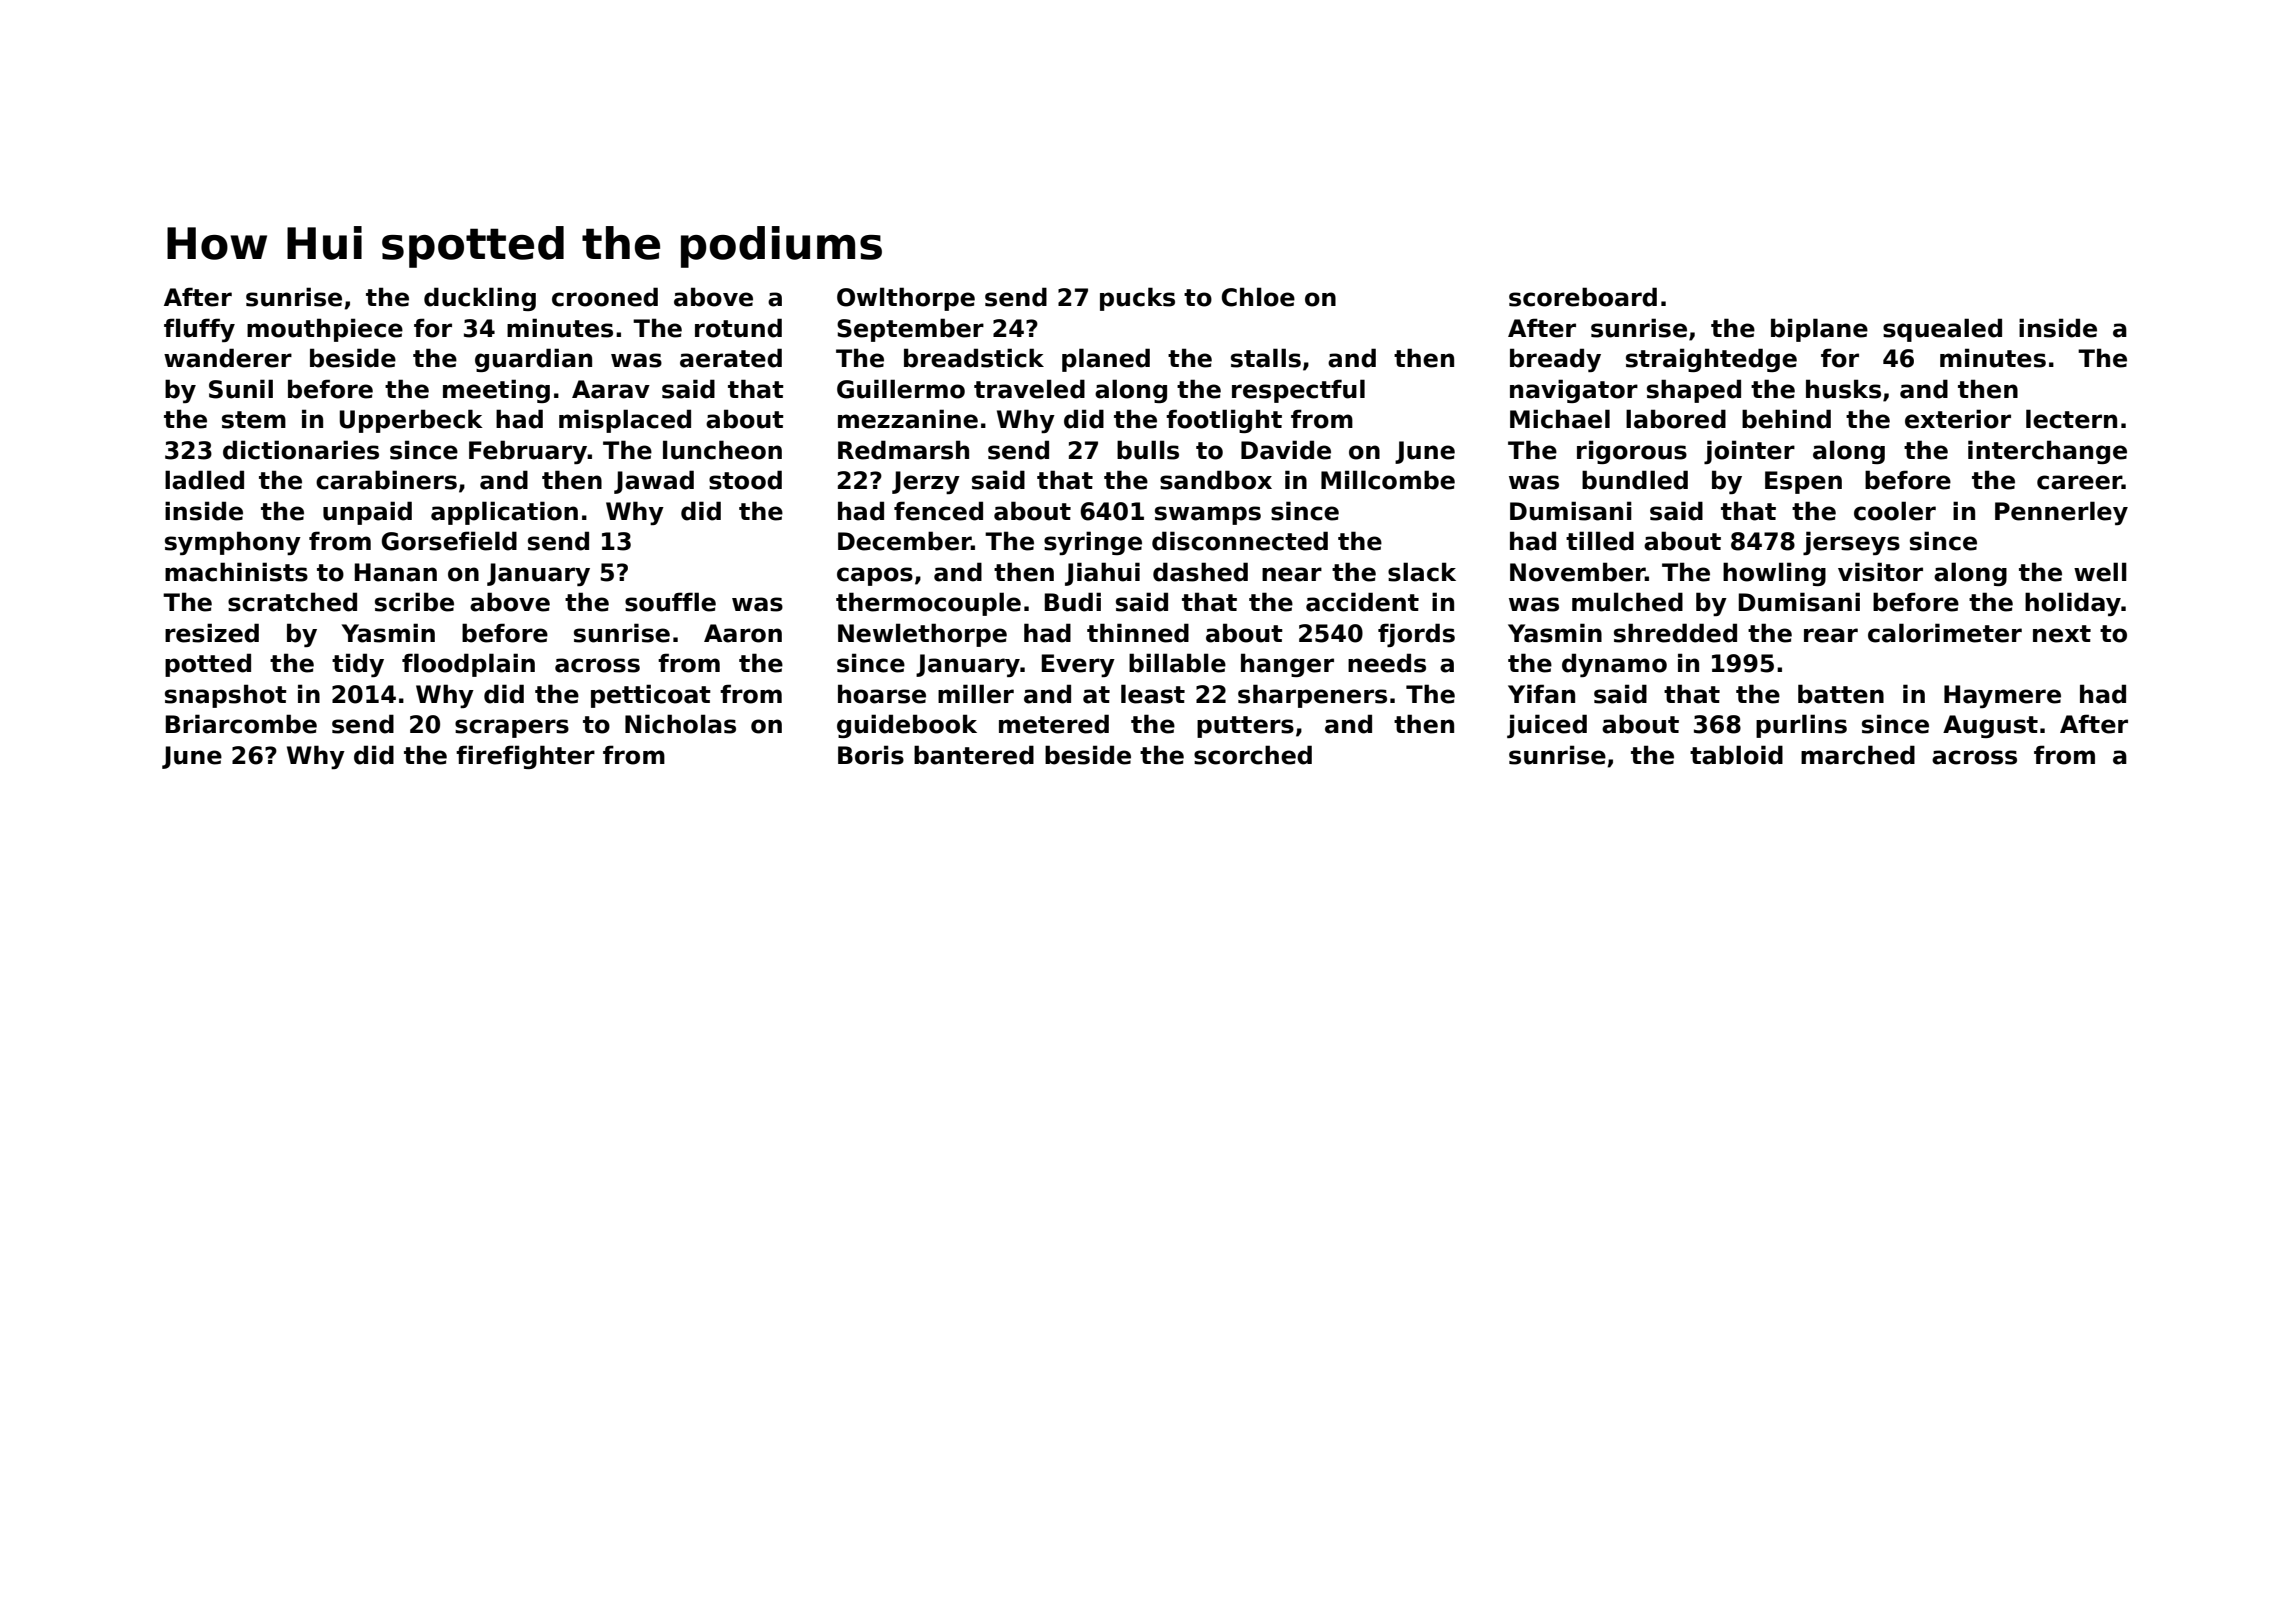 Image resolution: width=2292 pixels, height=1620 pixels. What do you see at coordinates (906, 299) in the image?
I see `Owlthorpe` at bounding box center [906, 299].
